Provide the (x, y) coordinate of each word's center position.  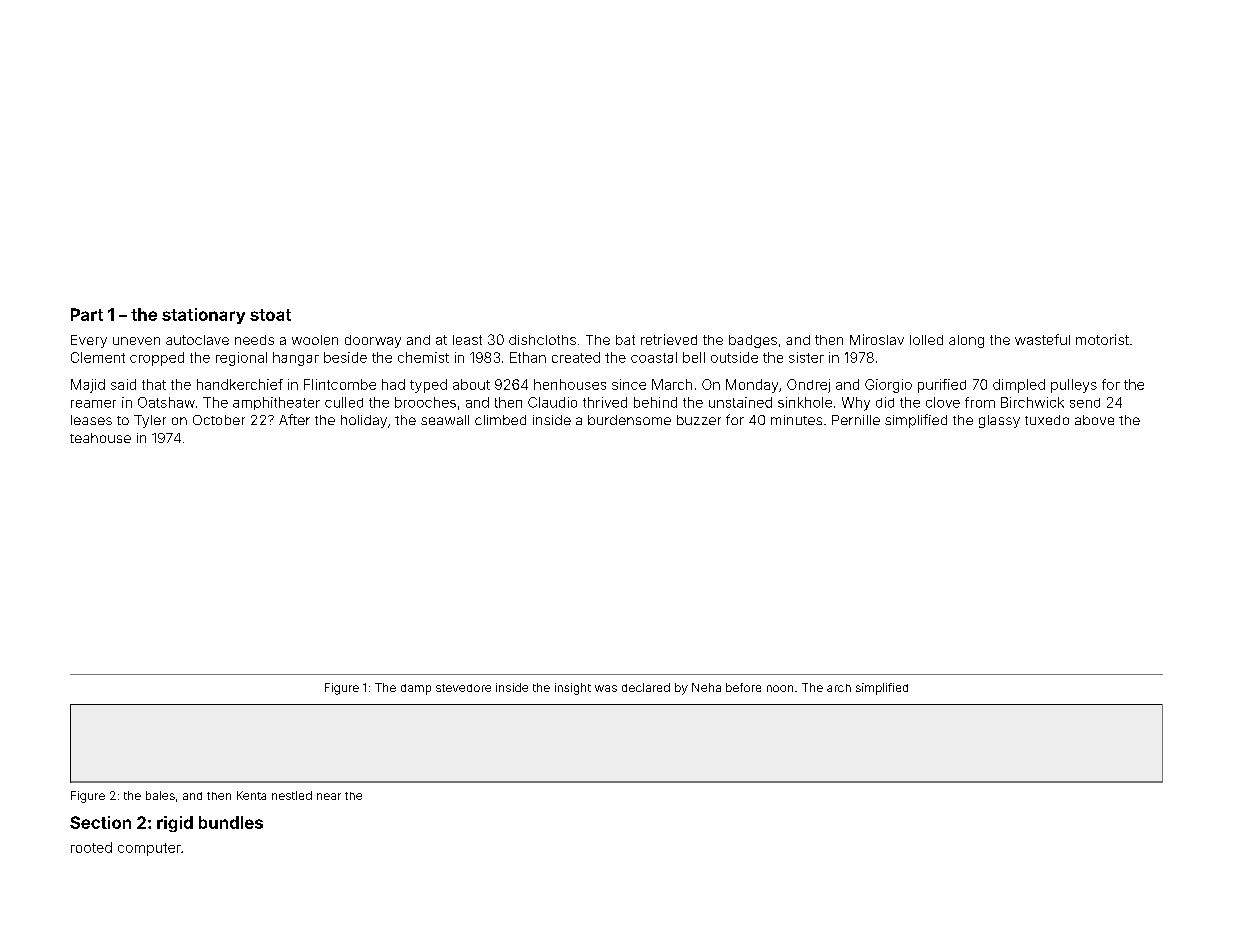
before (743, 687)
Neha (706, 687)
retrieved (669, 339)
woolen (315, 340)
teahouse (100, 438)
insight (573, 689)
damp (416, 689)
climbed (500, 420)
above (1094, 420)
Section (100, 822)
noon (780, 688)
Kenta (251, 795)
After (294, 419)
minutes (796, 420)
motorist (1102, 339)
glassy (999, 421)
